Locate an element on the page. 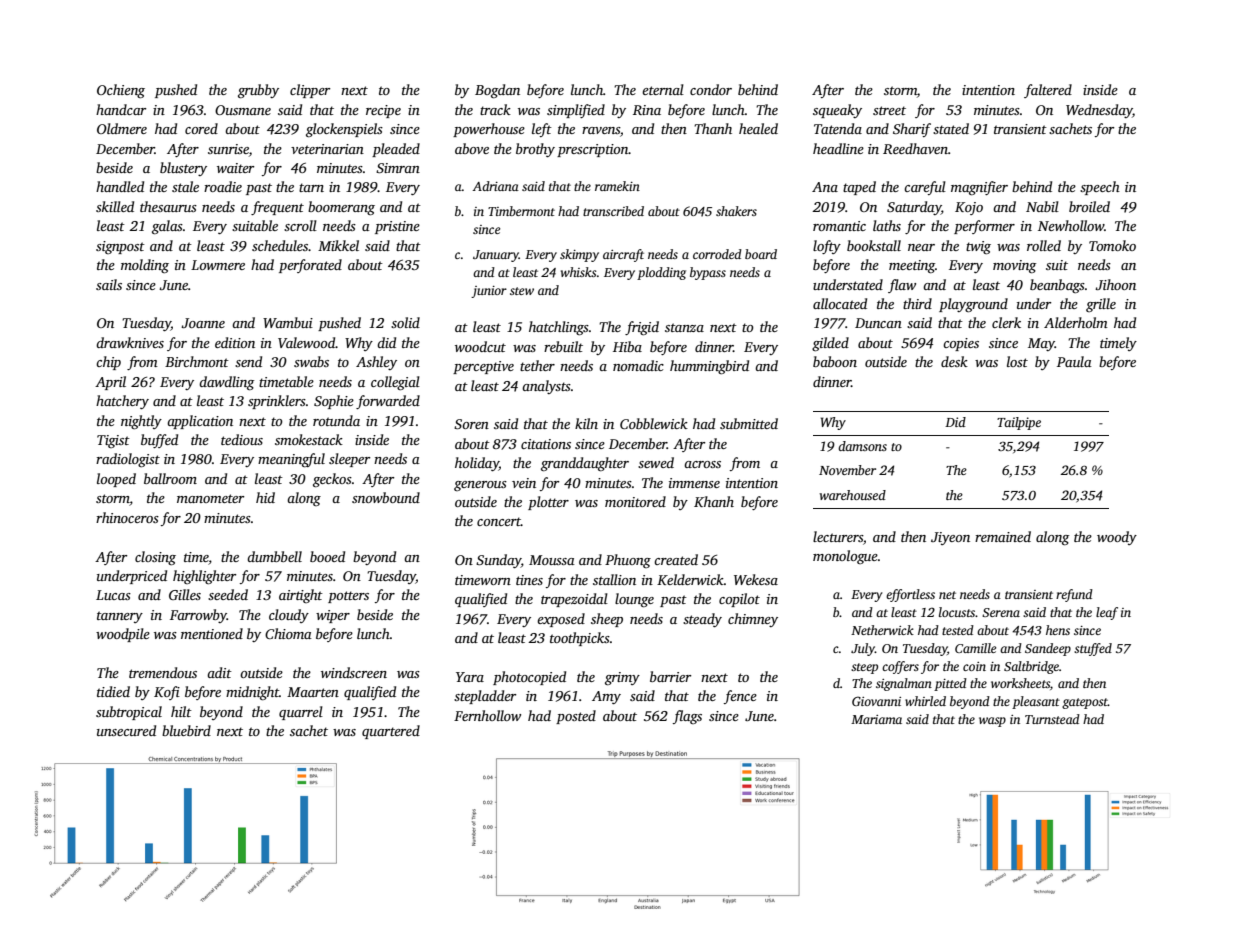 The image size is (1233, 952). monitored is located at coordinates (635, 501).
